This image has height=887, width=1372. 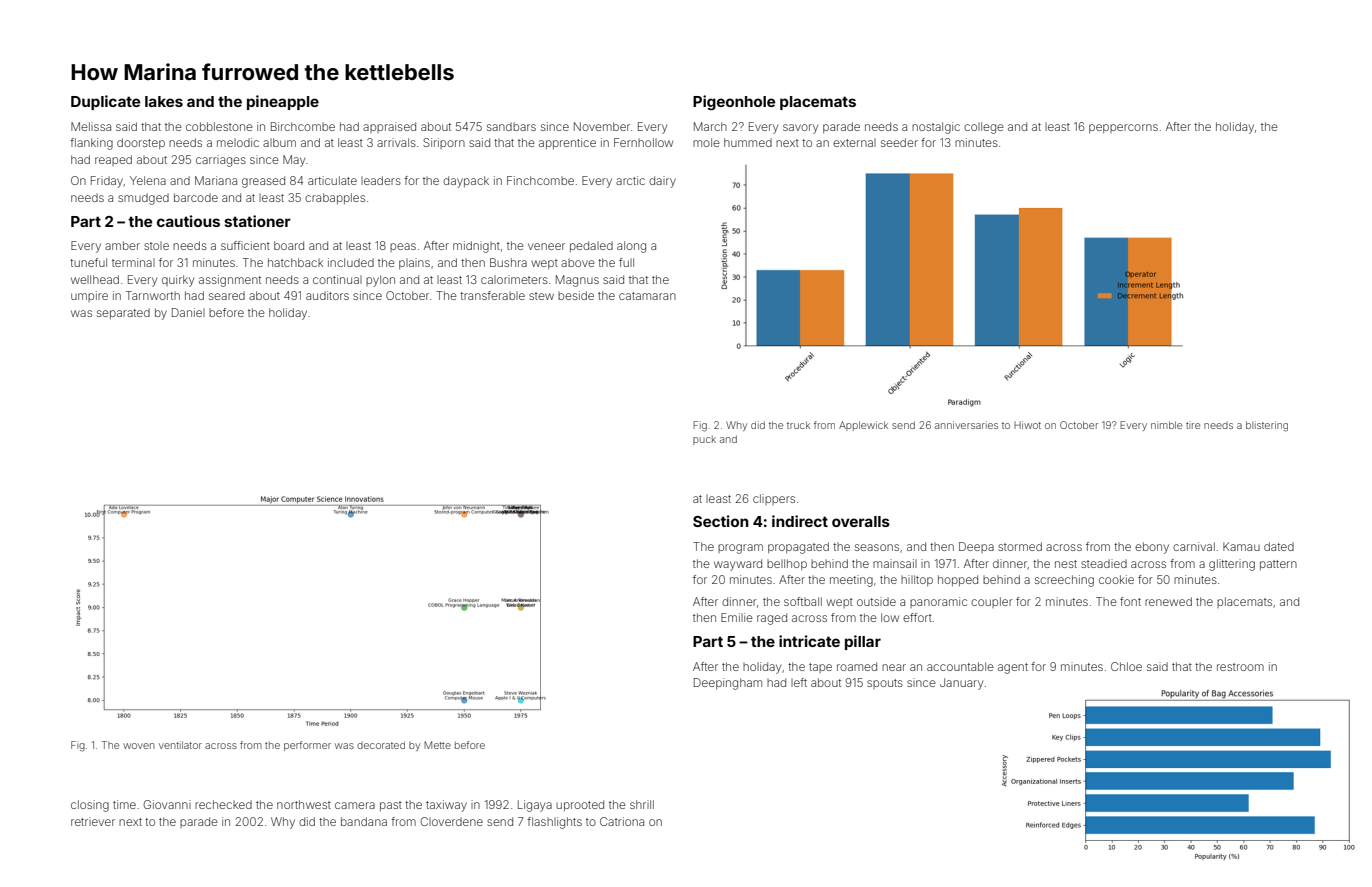 I want to click on catamaran, so click(x=647, y=296).
